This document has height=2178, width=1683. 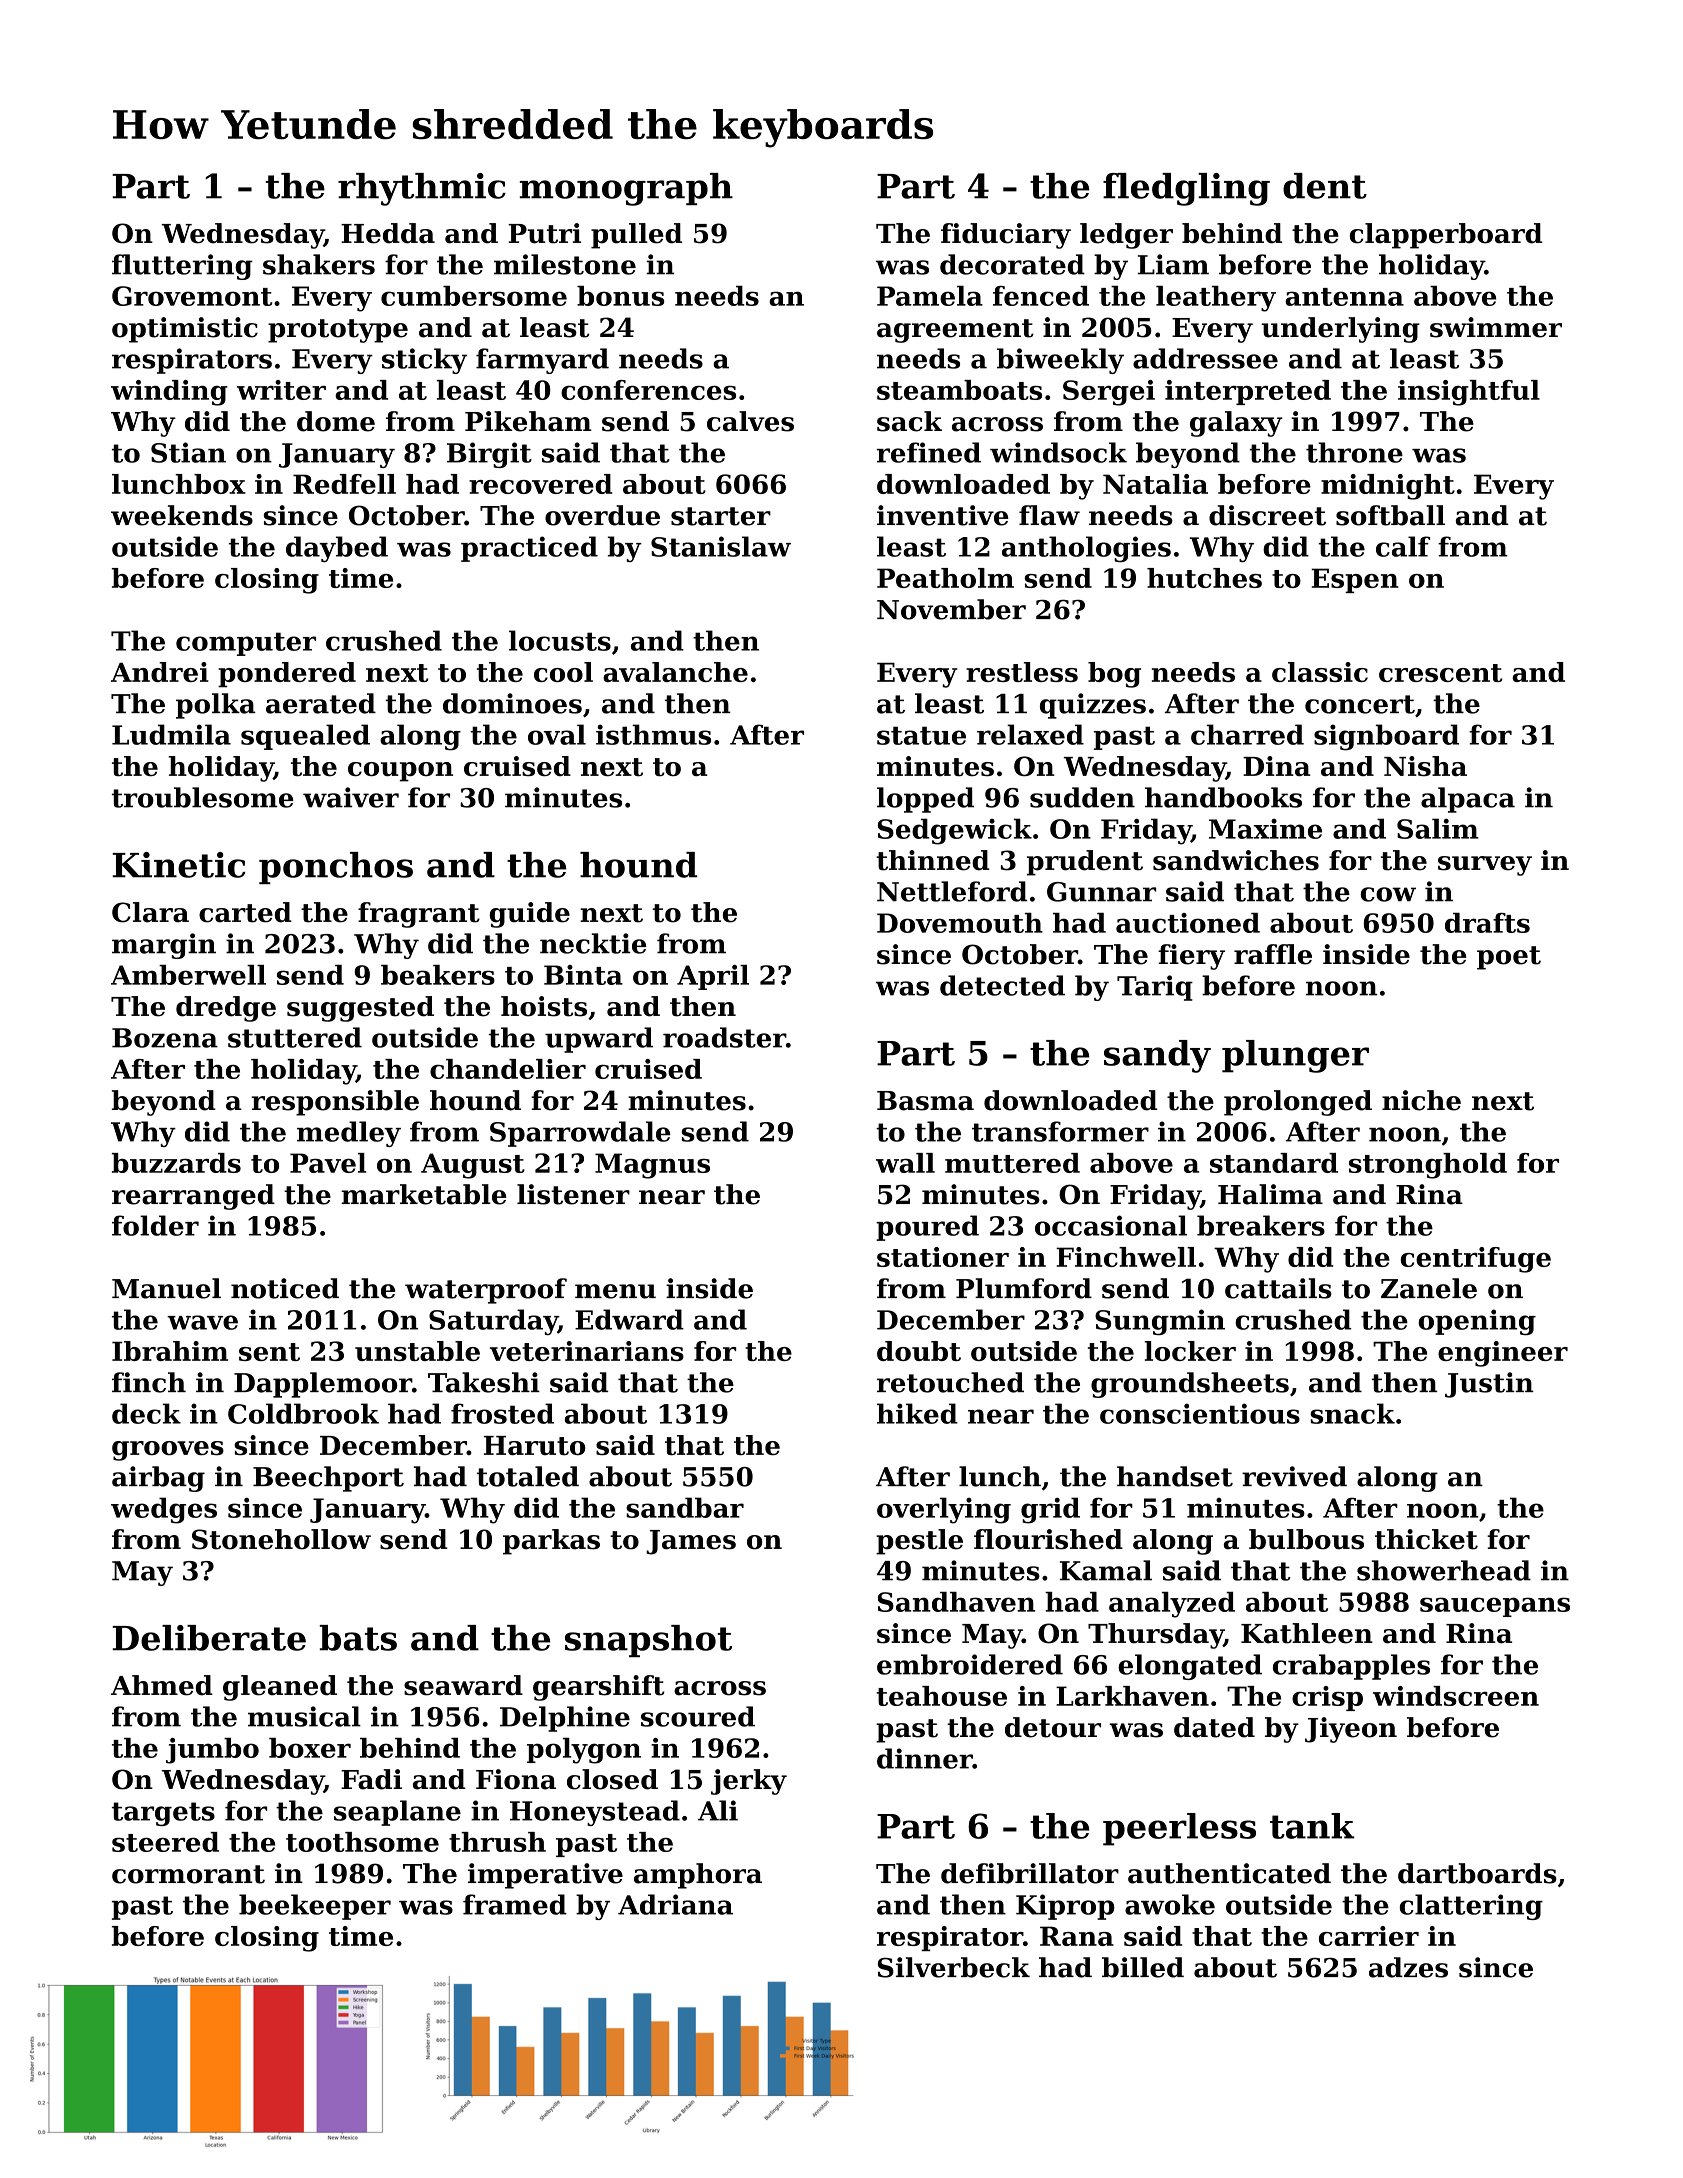 What do you see at coordinates (1186, 189) in the document?
I see `fledgling` at bounding box center [1186, 189].
